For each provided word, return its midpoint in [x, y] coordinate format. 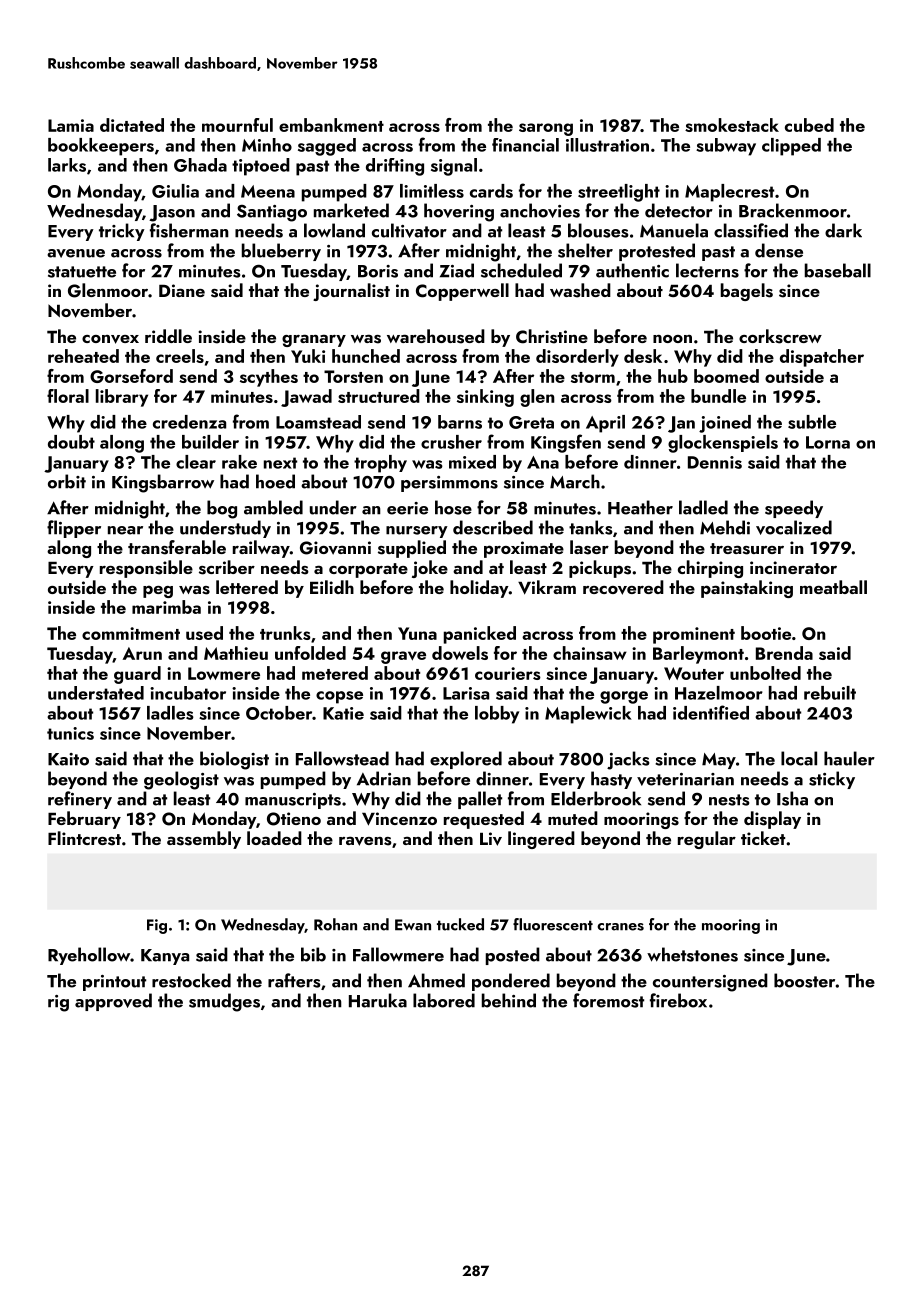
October [279, 713]
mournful [237, 125]
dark [843, 230]
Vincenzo [399, 819]
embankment [331, 125]
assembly [204, 840]
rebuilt [830, 693]
